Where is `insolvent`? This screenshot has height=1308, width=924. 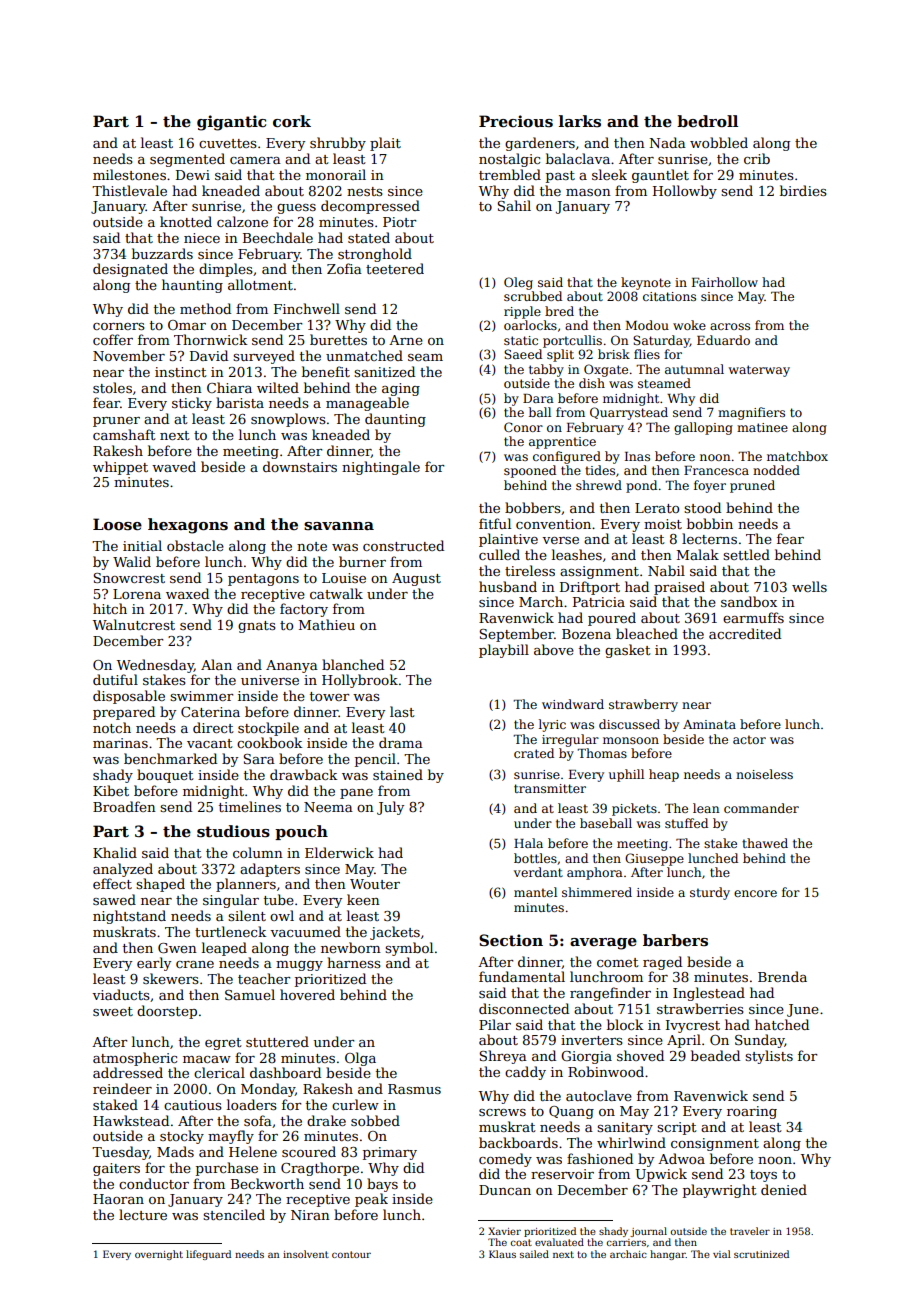 insolvent is located at coordinates (306, 1254).
